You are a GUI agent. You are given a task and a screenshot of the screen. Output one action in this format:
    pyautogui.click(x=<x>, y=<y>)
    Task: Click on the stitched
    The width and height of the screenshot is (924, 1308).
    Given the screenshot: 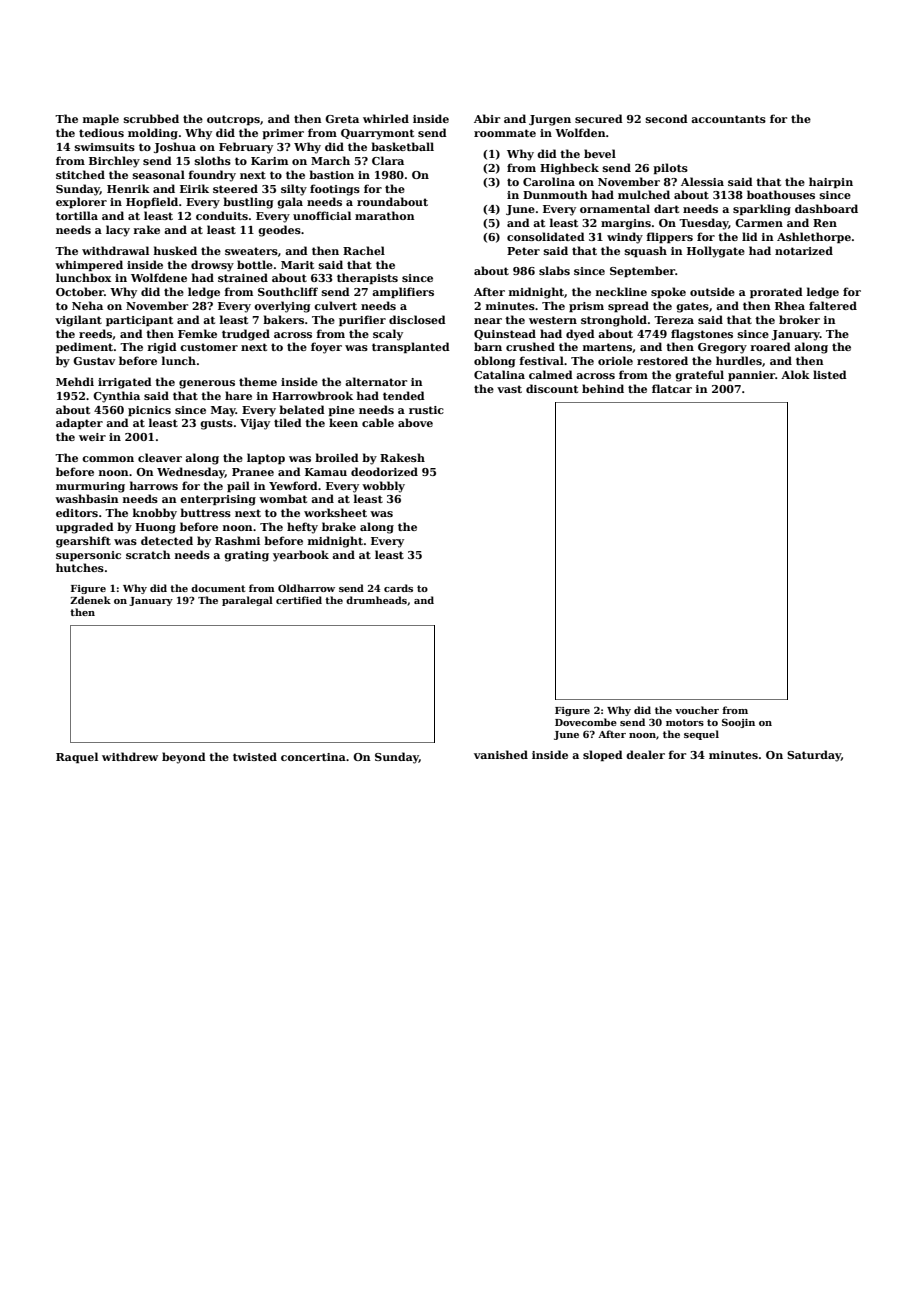 What is the action you would take?
    pyautogui.click(x=80, y=174)
